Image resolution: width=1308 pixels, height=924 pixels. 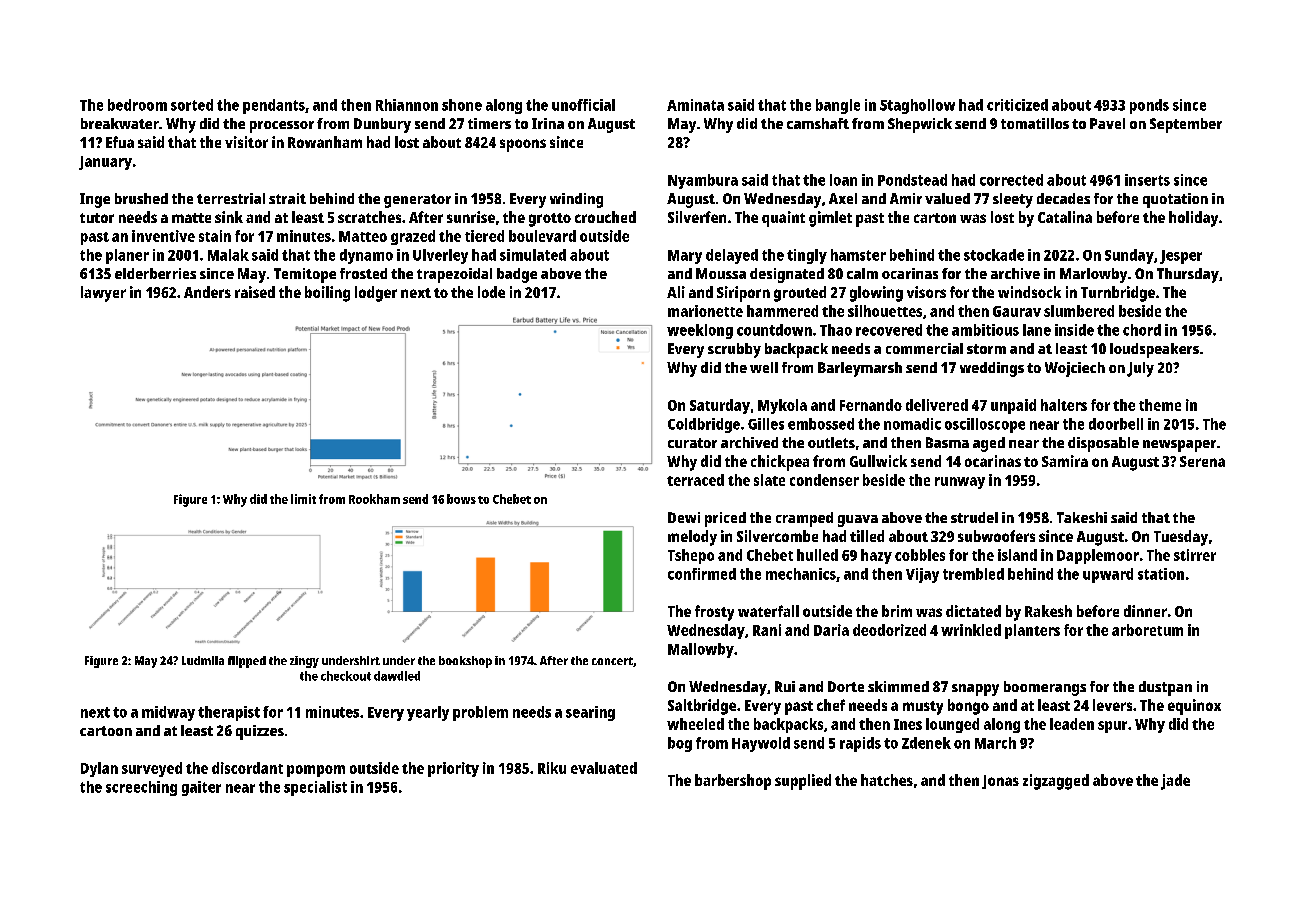 What do you see at coordinates (1193, 219) in the document?
I see `holiday` at bounding box center [1193, 219].
